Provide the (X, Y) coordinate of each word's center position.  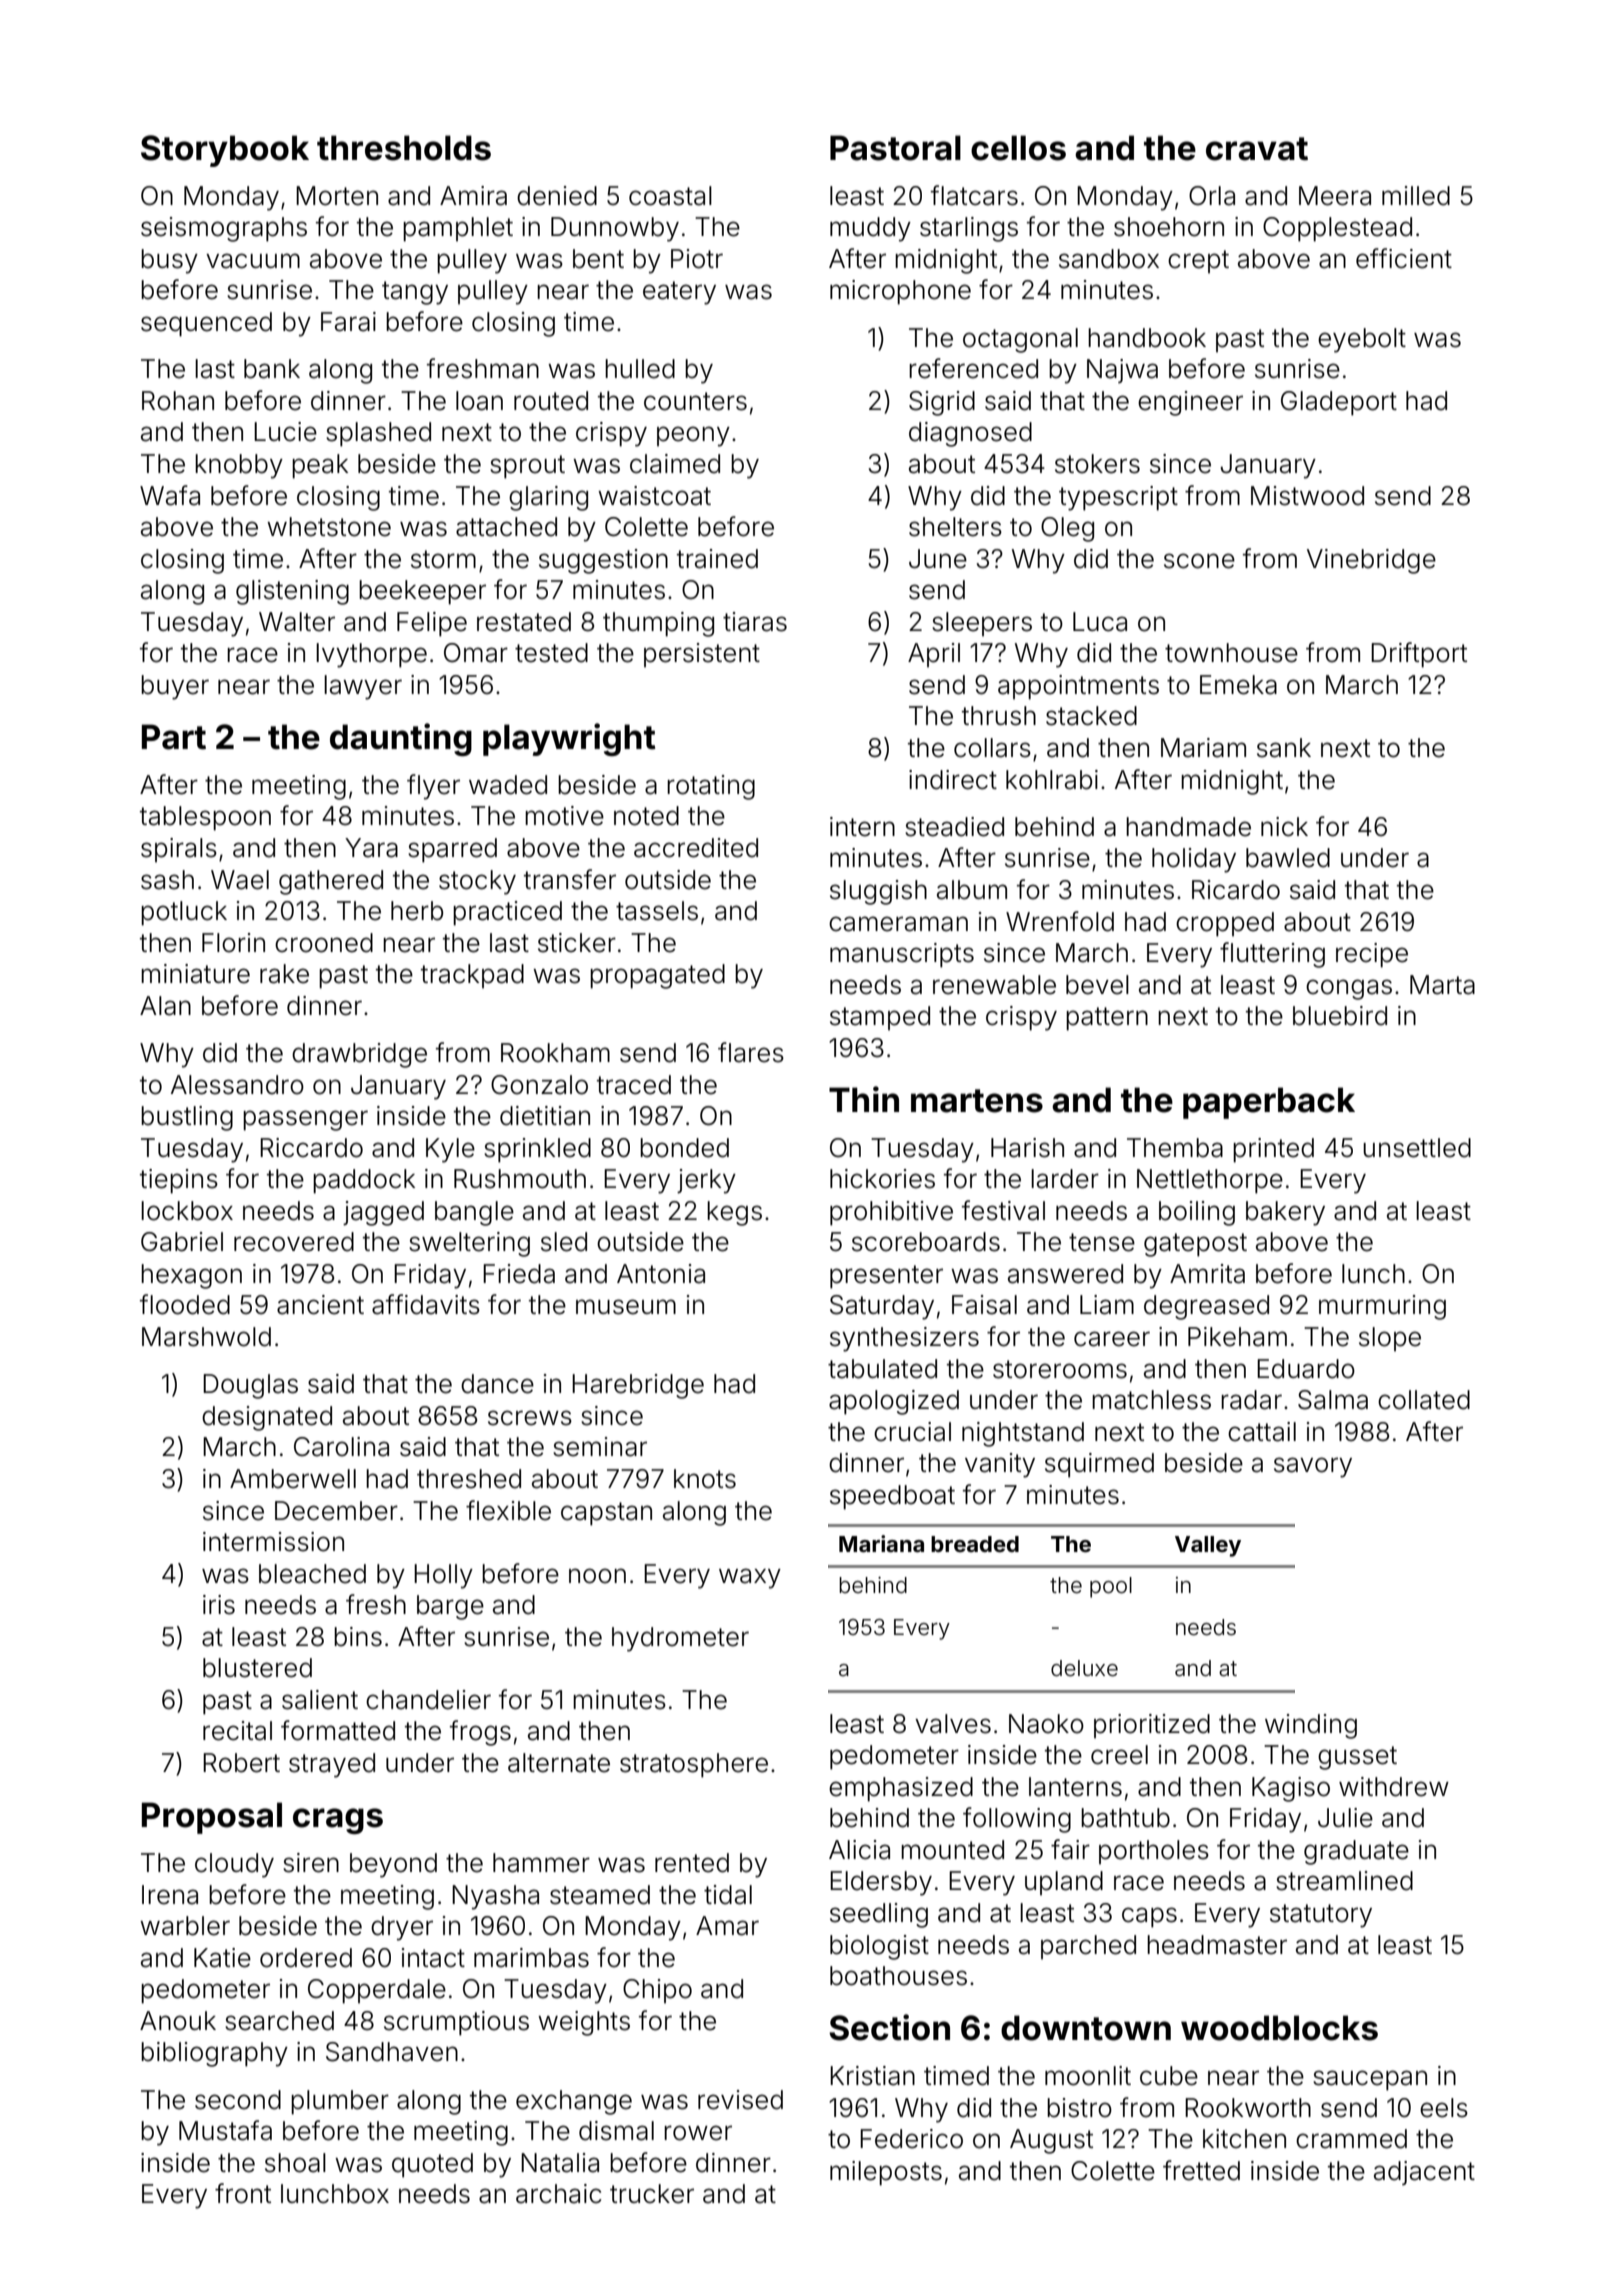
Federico (911, 2139)
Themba (1175, 1148)
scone (1199, 561)
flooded (185, 1304)
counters (695, 401)
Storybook (225, 151)
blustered (257, 1668)
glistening (292, 592)
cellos (1018, 148)
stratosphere (694, 1765)
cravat (1257, 149)
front (243, 2193)
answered (1065, 1274)
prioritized (1152, 1726)
